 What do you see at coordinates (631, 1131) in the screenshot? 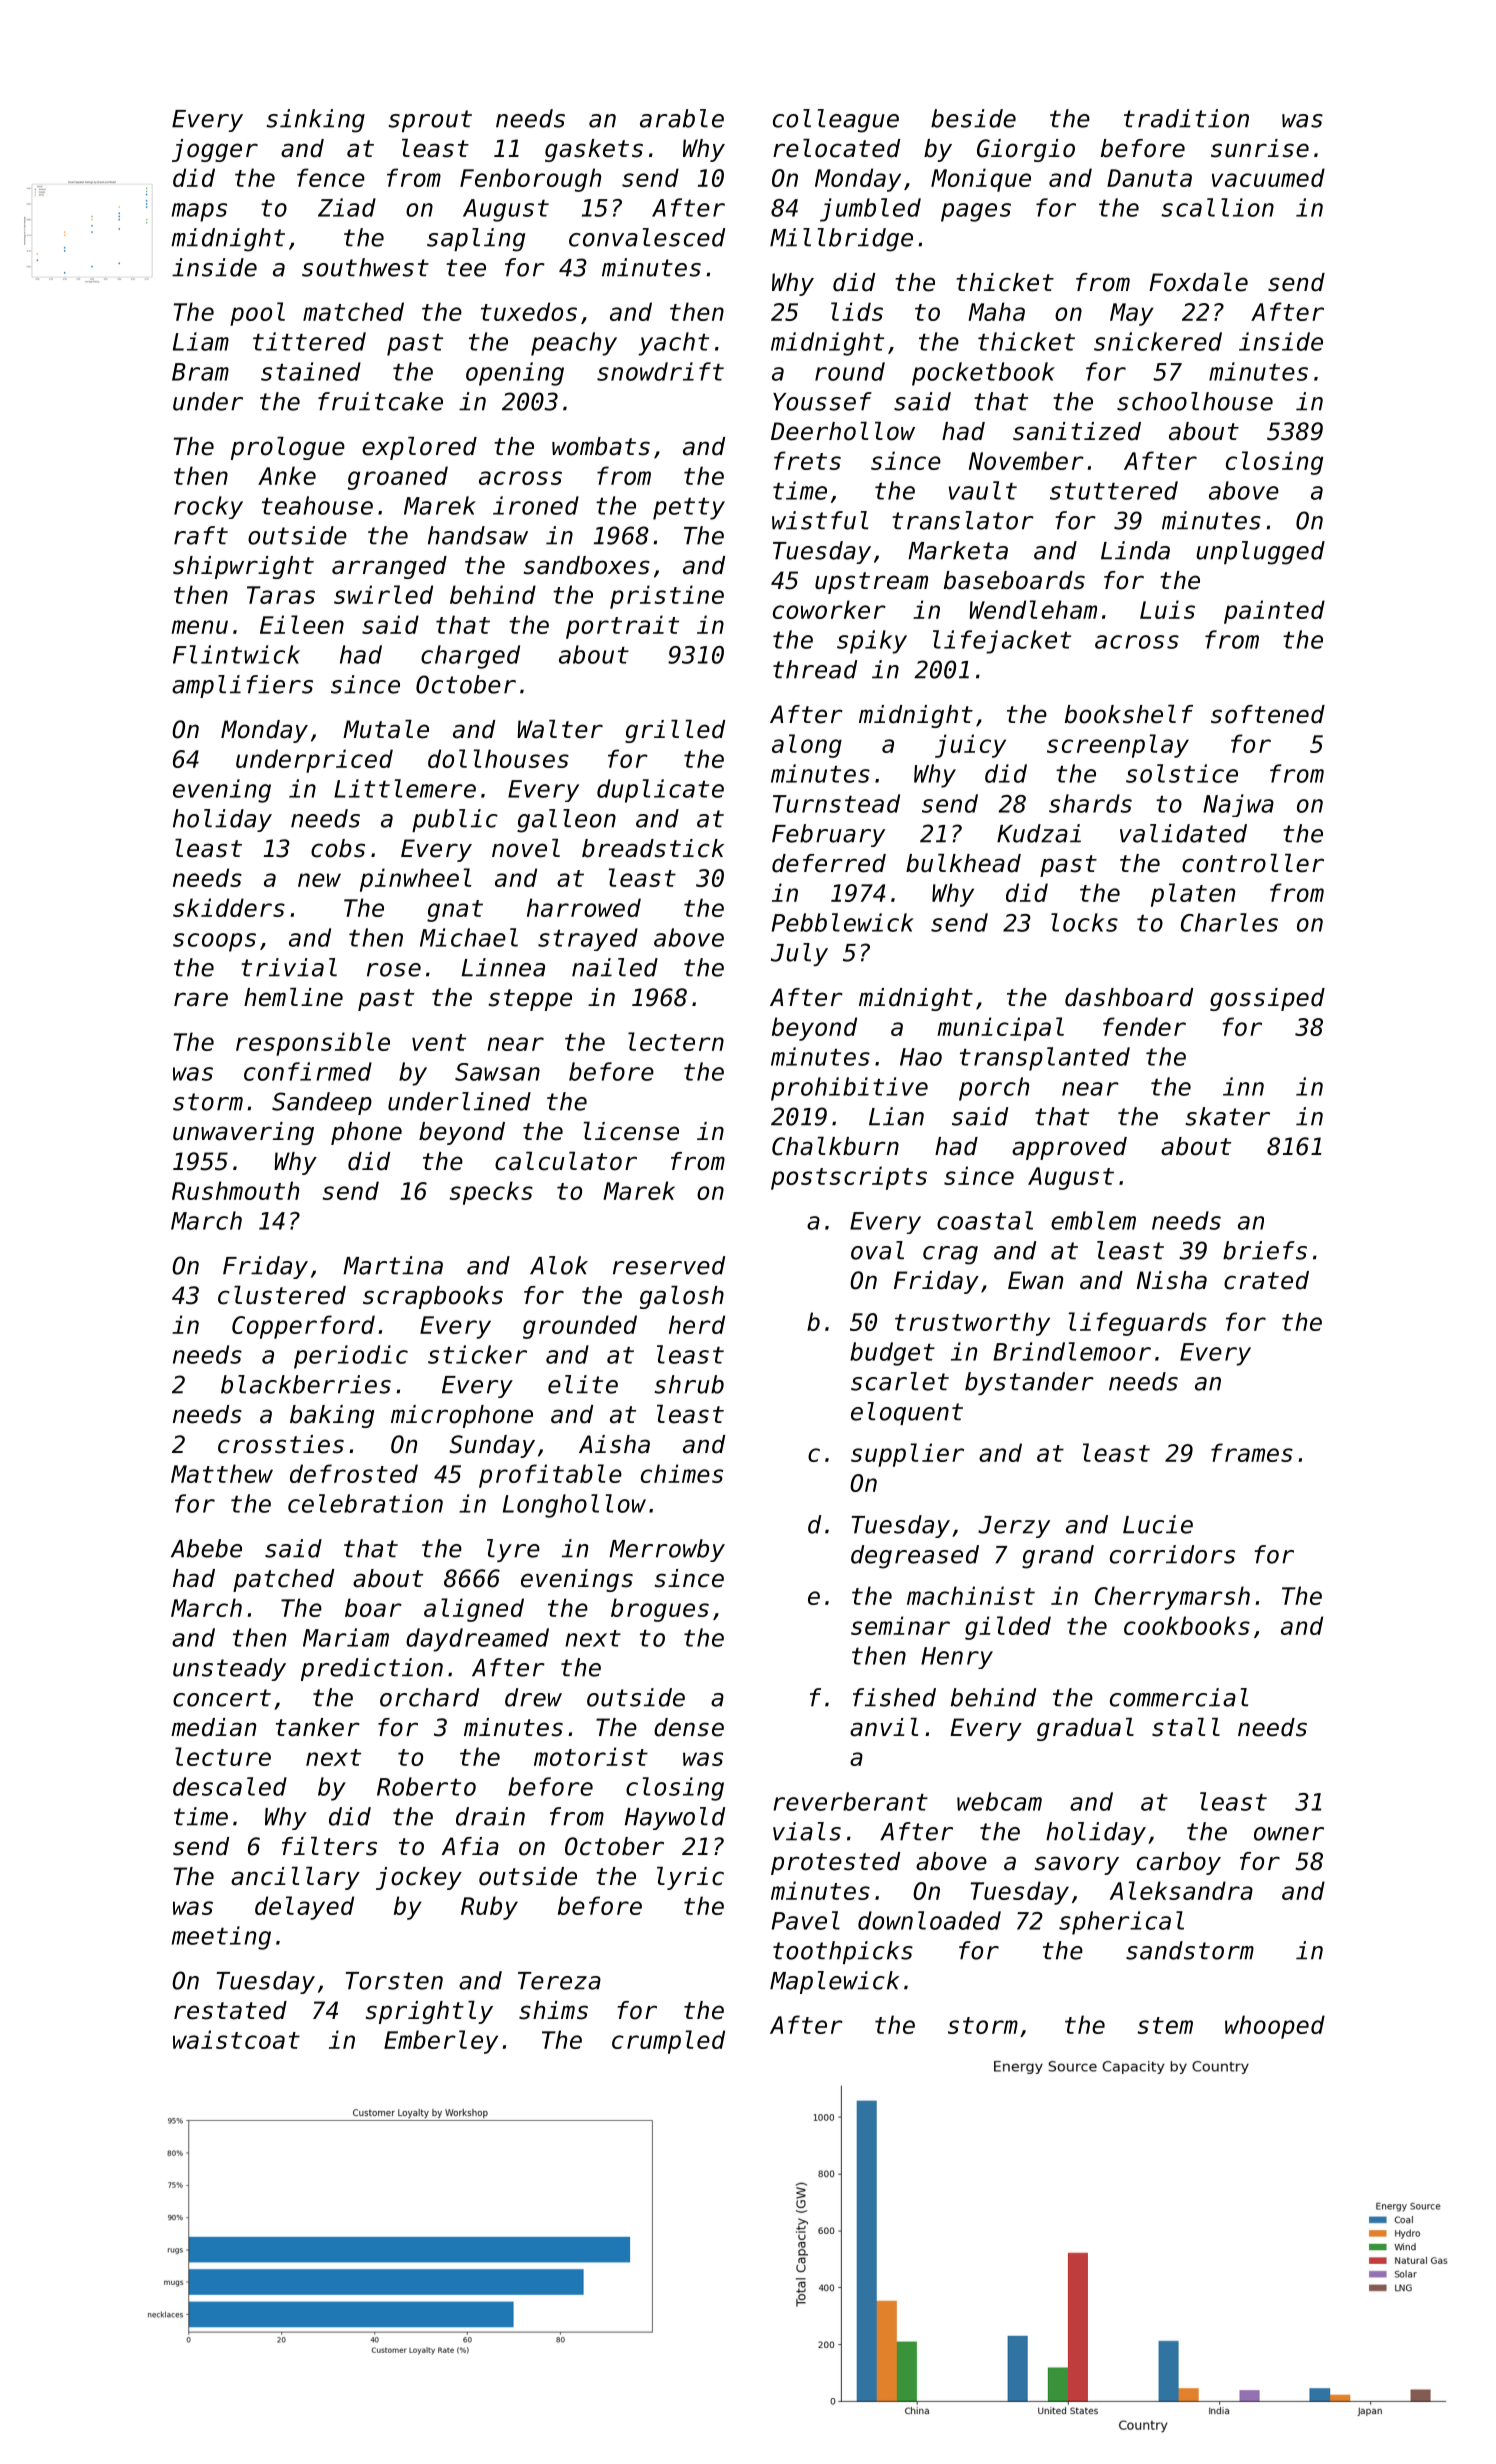
I see `license` at bounding box center [631, 1131].
